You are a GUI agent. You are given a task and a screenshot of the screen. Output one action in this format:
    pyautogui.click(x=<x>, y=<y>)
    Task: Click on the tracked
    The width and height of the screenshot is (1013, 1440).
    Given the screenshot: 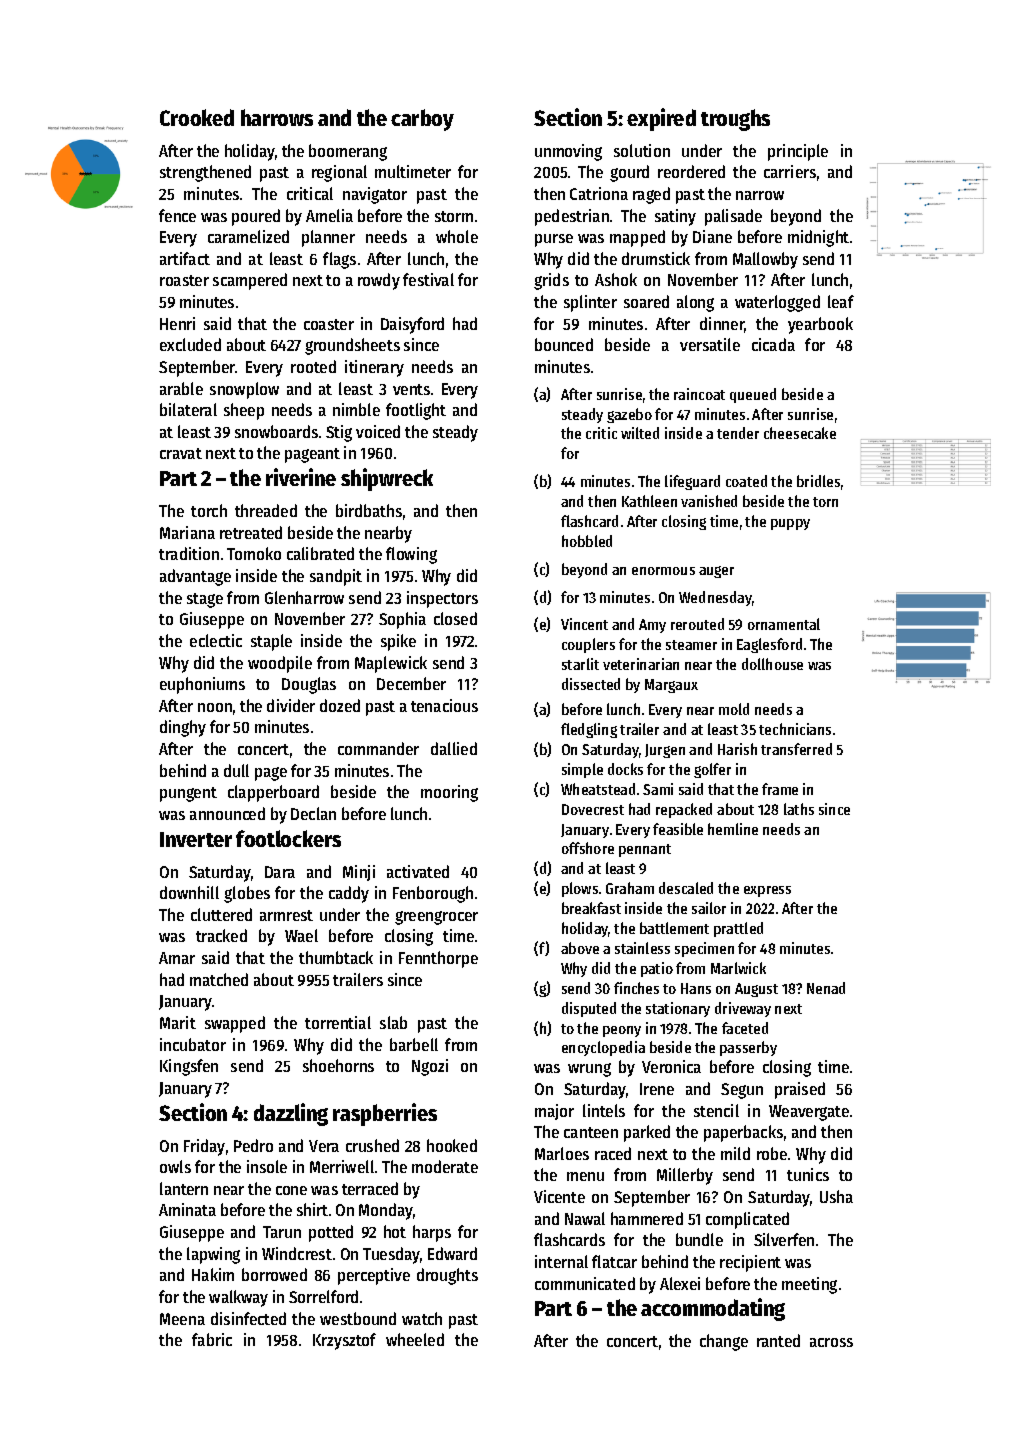 What is the action you would take?
    pyautogui.click(x=221, y=935)
